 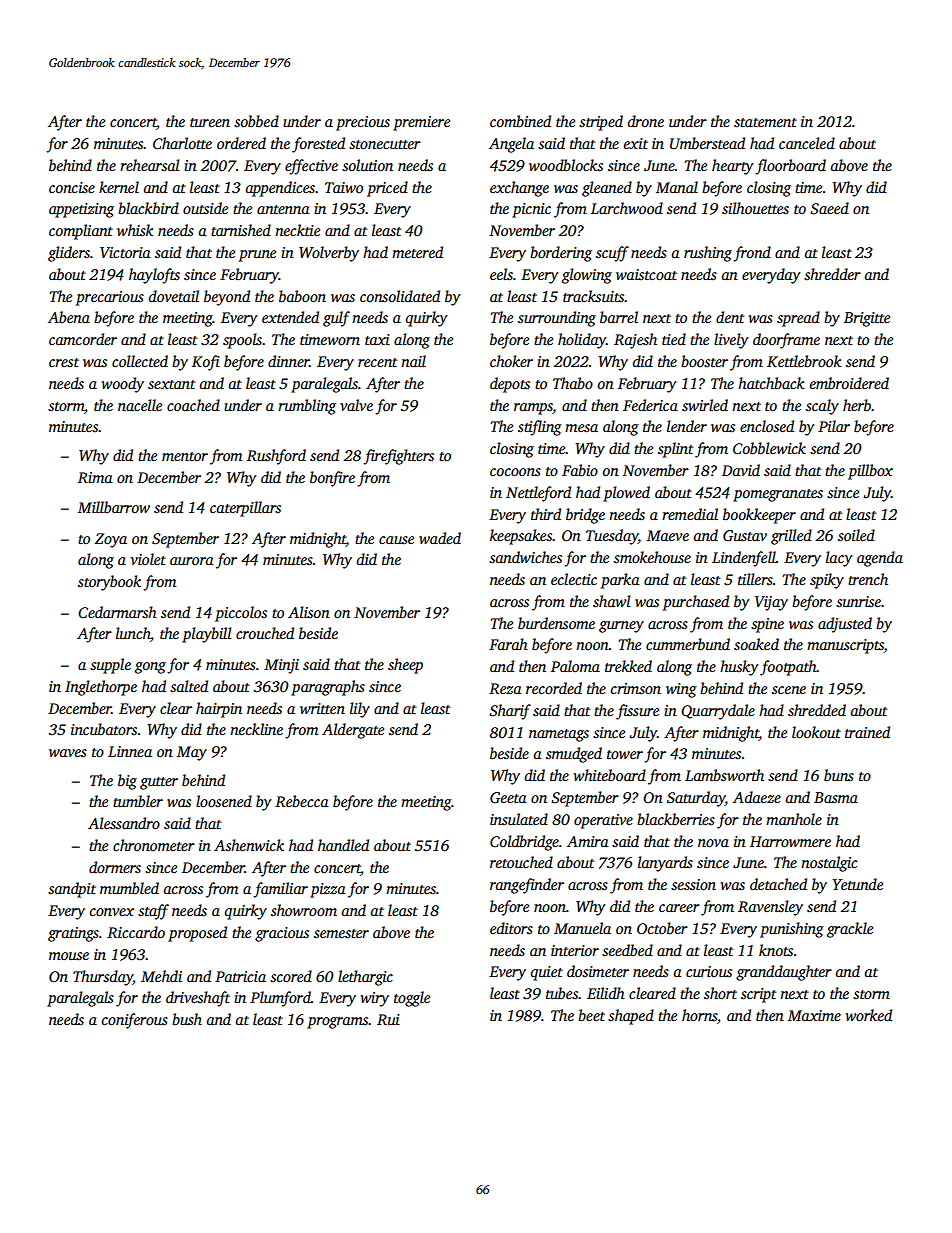 I want to click on rushing, so click(x=708, y=254).
